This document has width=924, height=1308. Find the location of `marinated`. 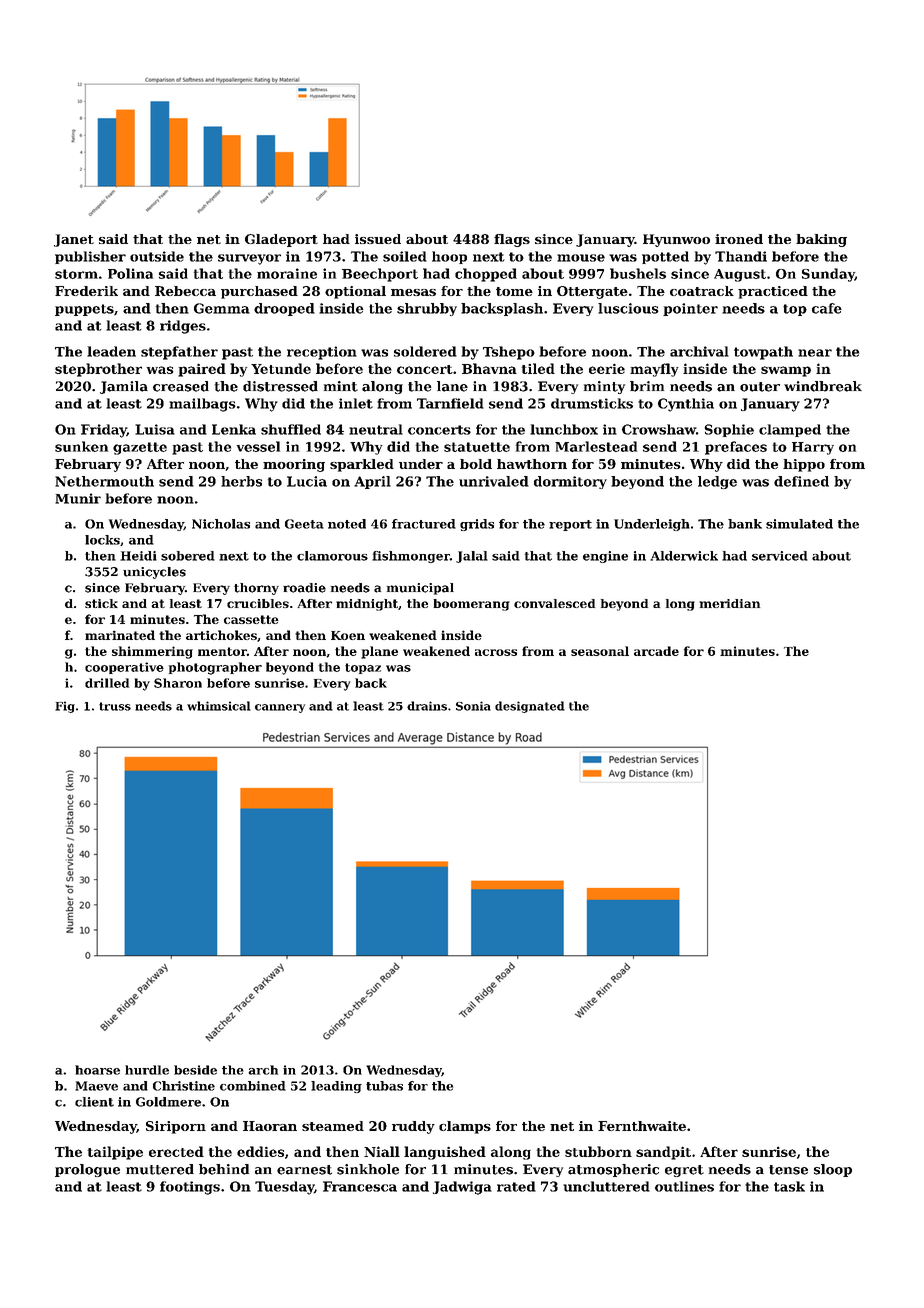

marinated is located at coordinates (120, 635).
